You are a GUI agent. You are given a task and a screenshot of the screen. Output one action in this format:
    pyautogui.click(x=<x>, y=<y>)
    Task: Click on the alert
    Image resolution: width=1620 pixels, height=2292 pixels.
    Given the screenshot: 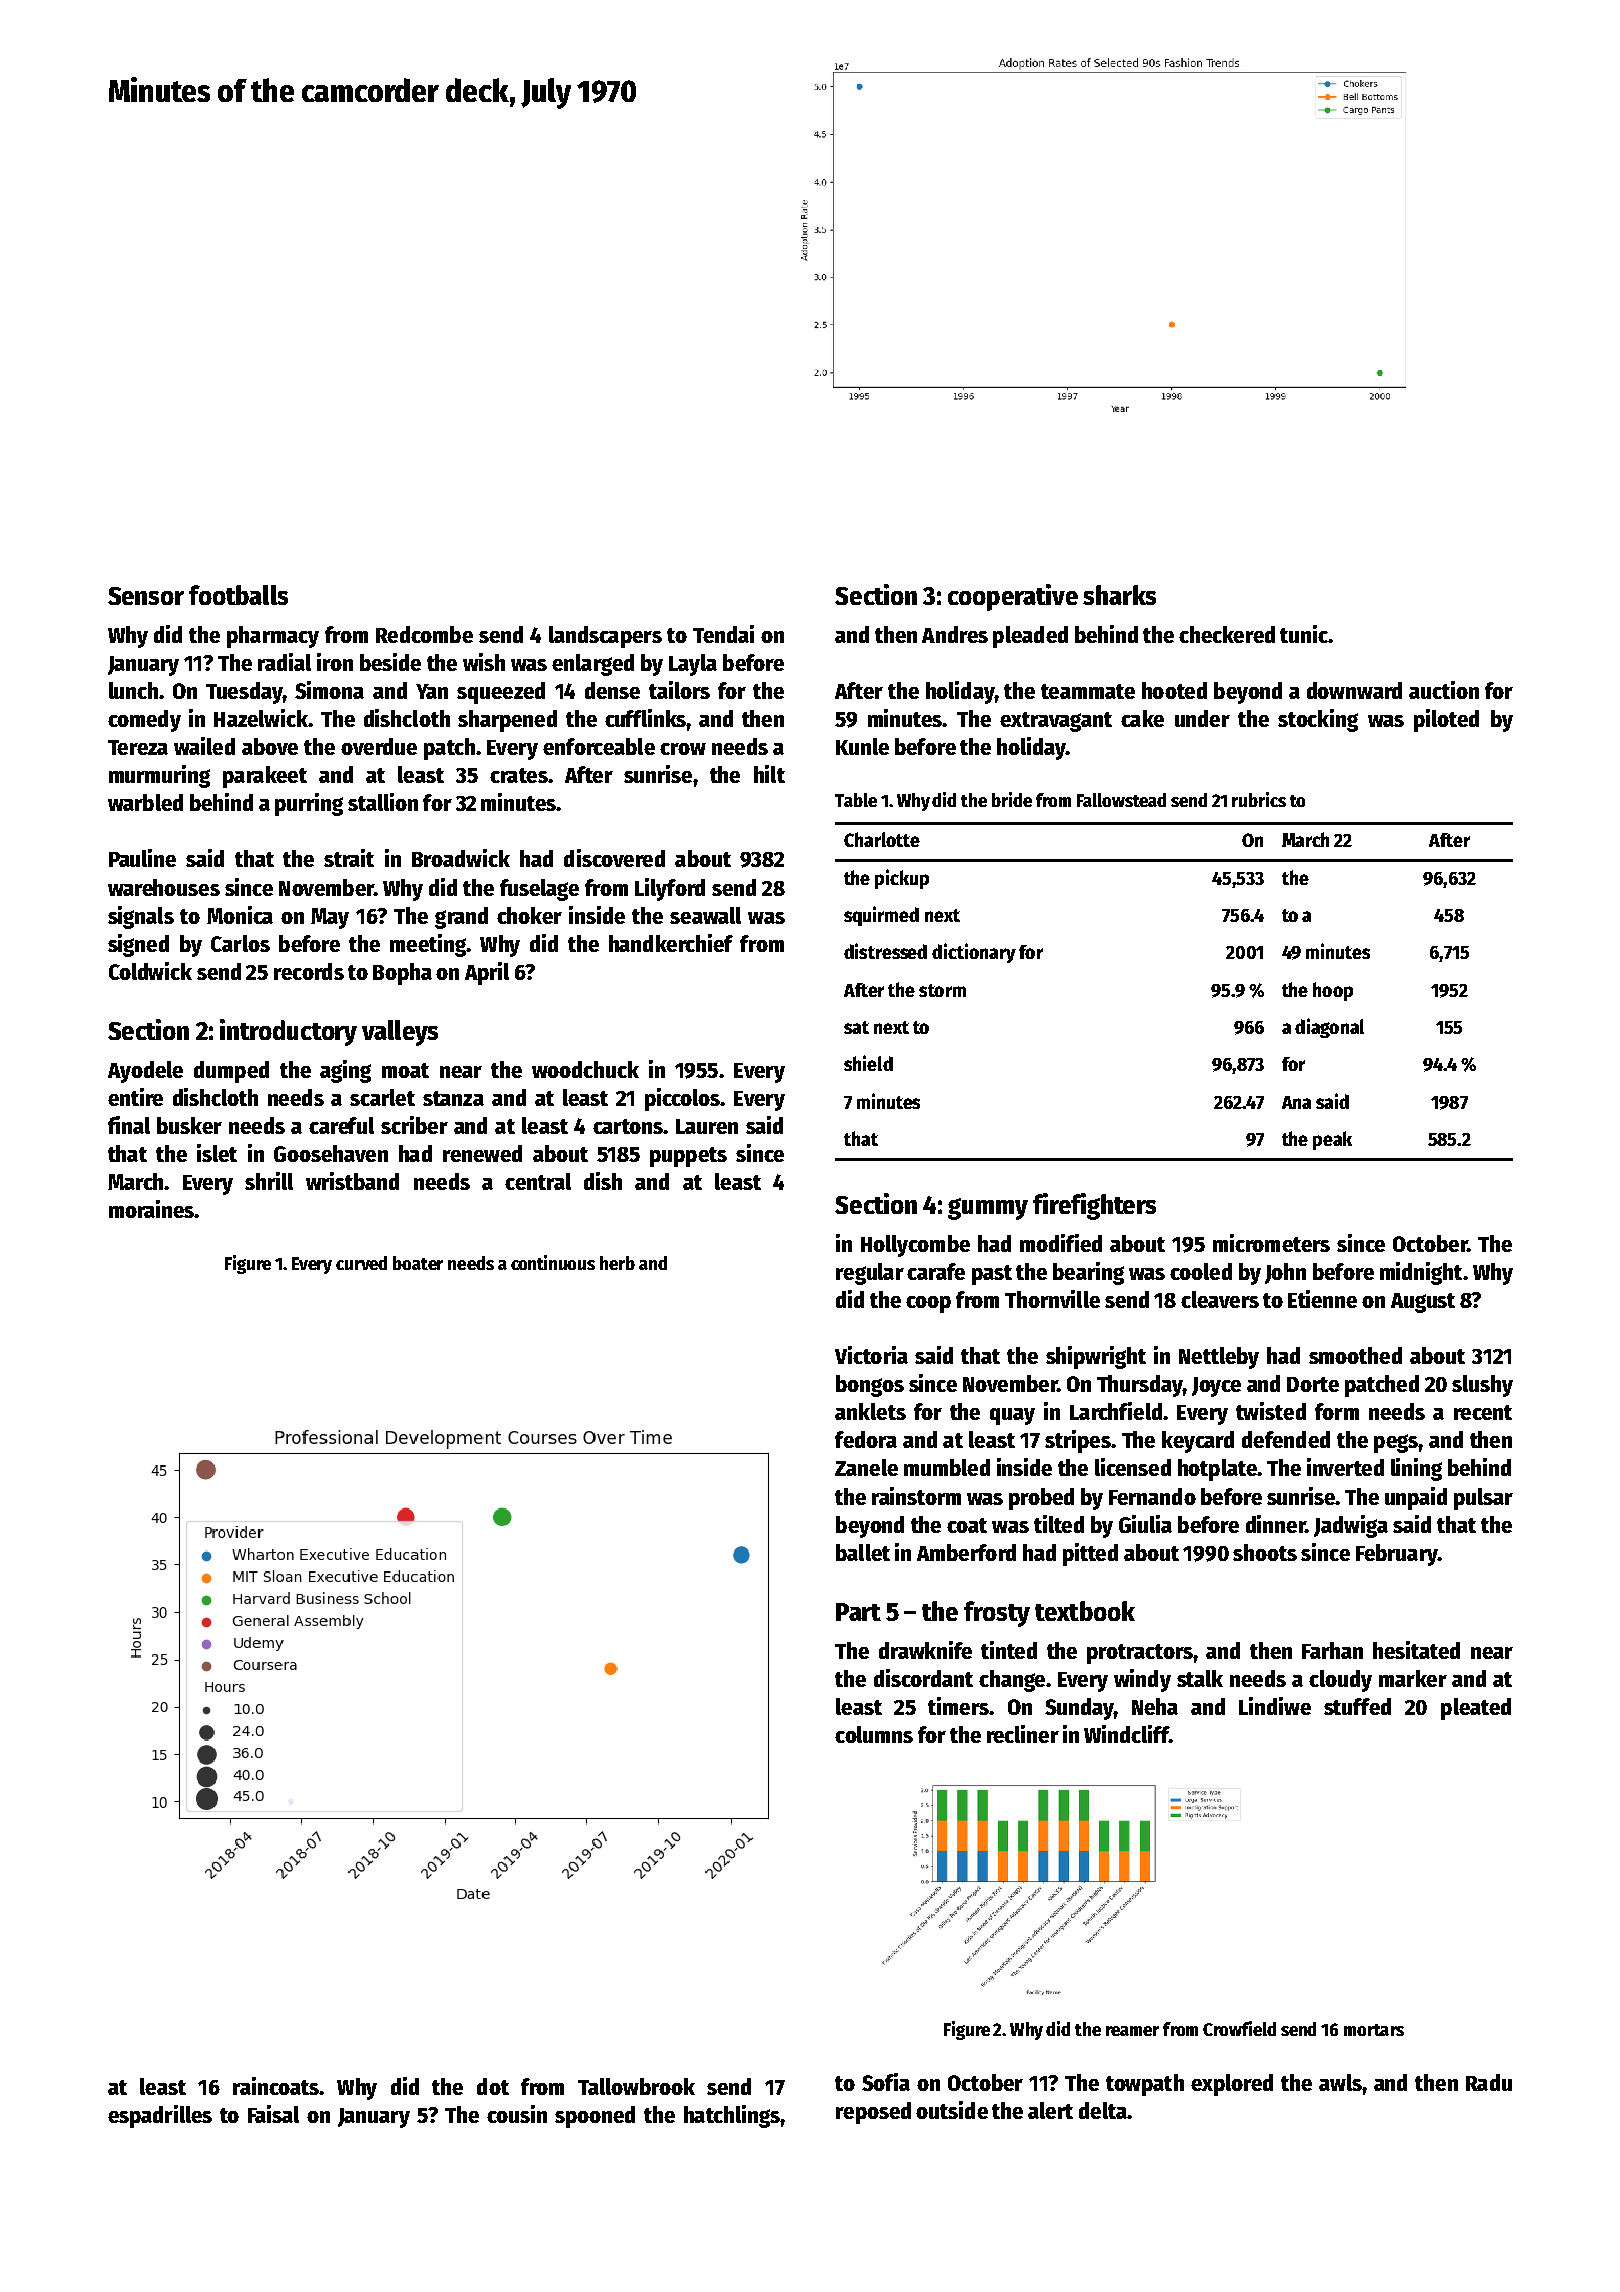 What is the action you would take?
    pyautogui.click(x=1050, y=2110)
